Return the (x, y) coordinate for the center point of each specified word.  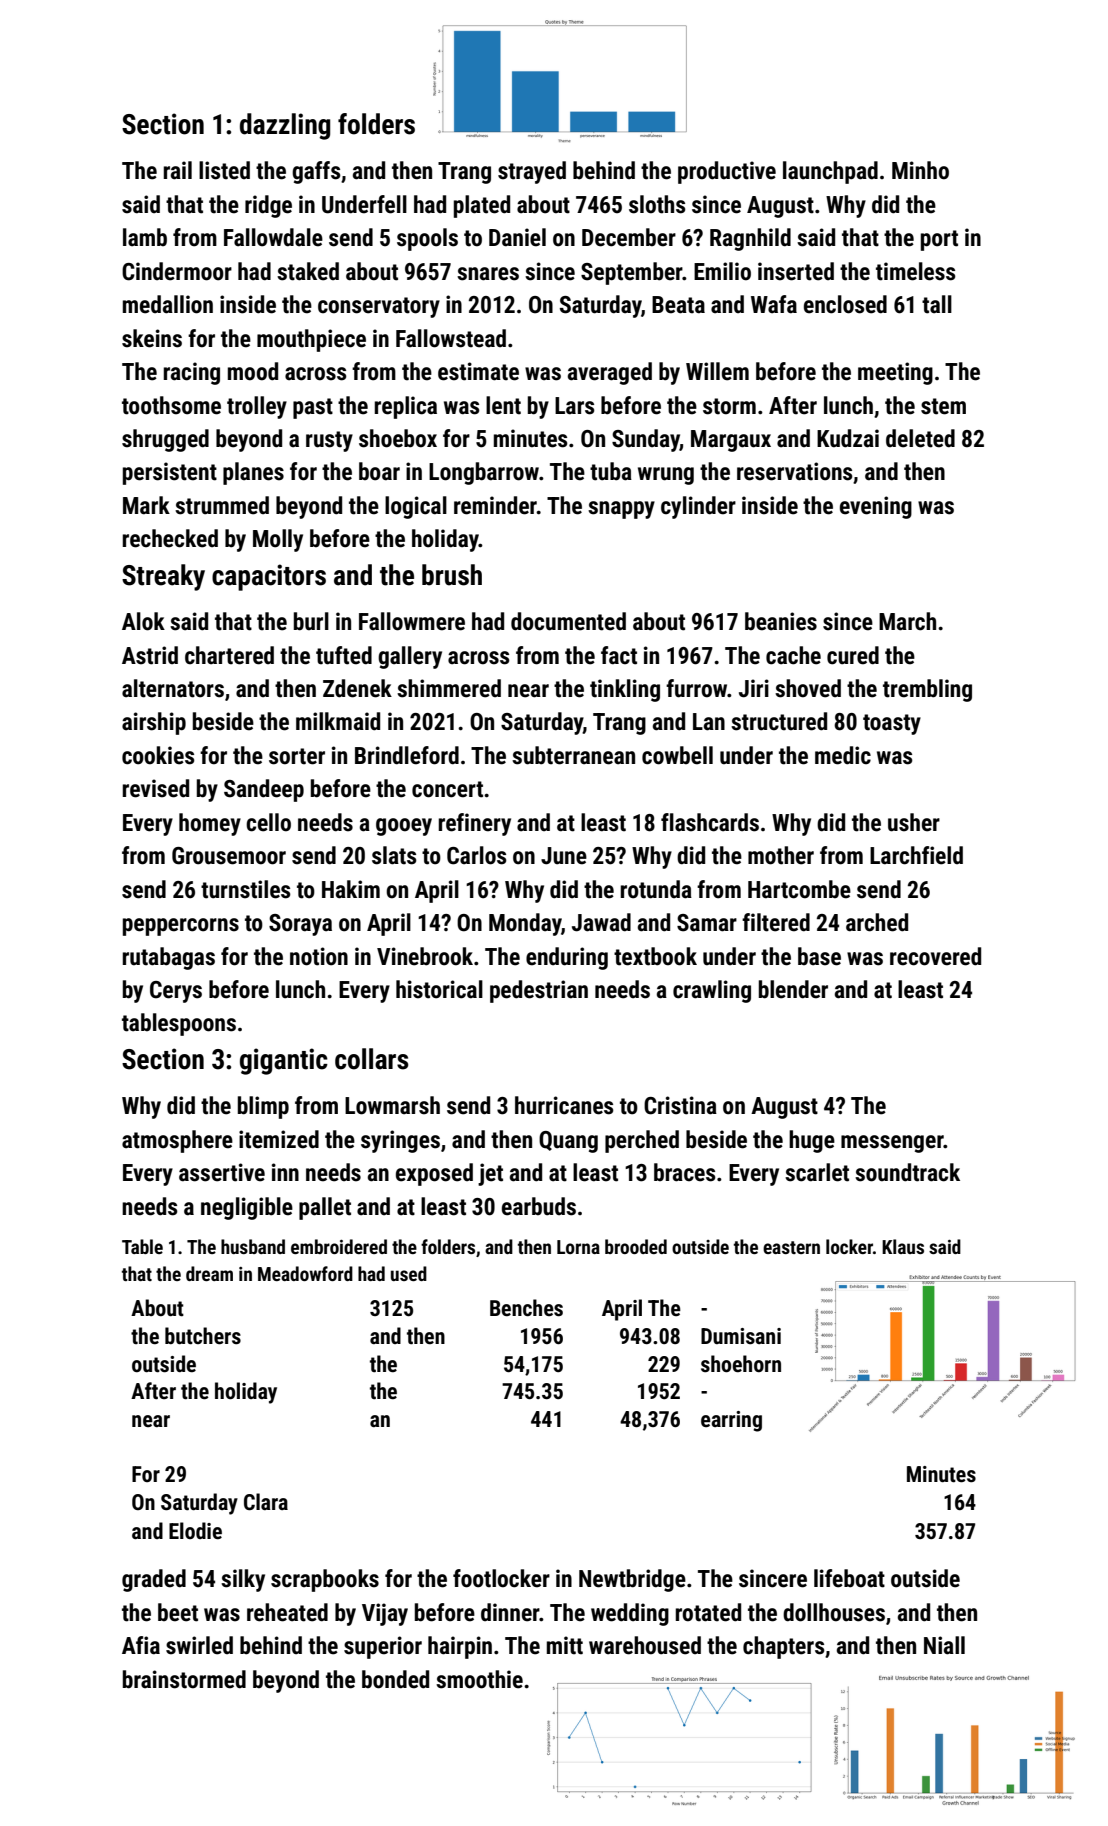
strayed (532, 172)
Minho (920, 170)
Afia (141, 1645)
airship (154, 723)
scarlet (817, 1172)
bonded (395, 1679)
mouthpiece (311, 340)
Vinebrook (425, 956)
